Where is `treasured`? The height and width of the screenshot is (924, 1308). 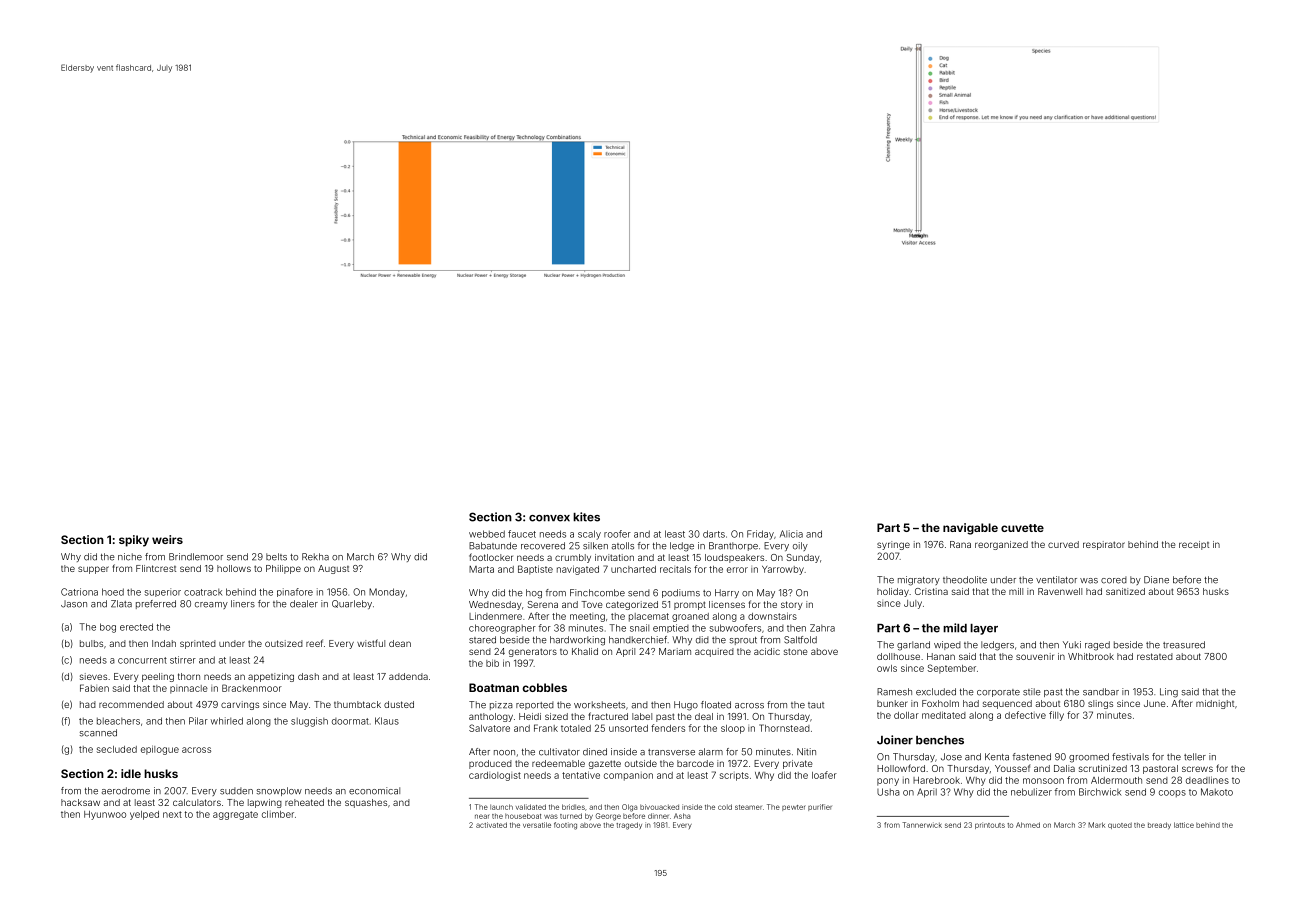 treasured is located at coordinates (1184, 645).
